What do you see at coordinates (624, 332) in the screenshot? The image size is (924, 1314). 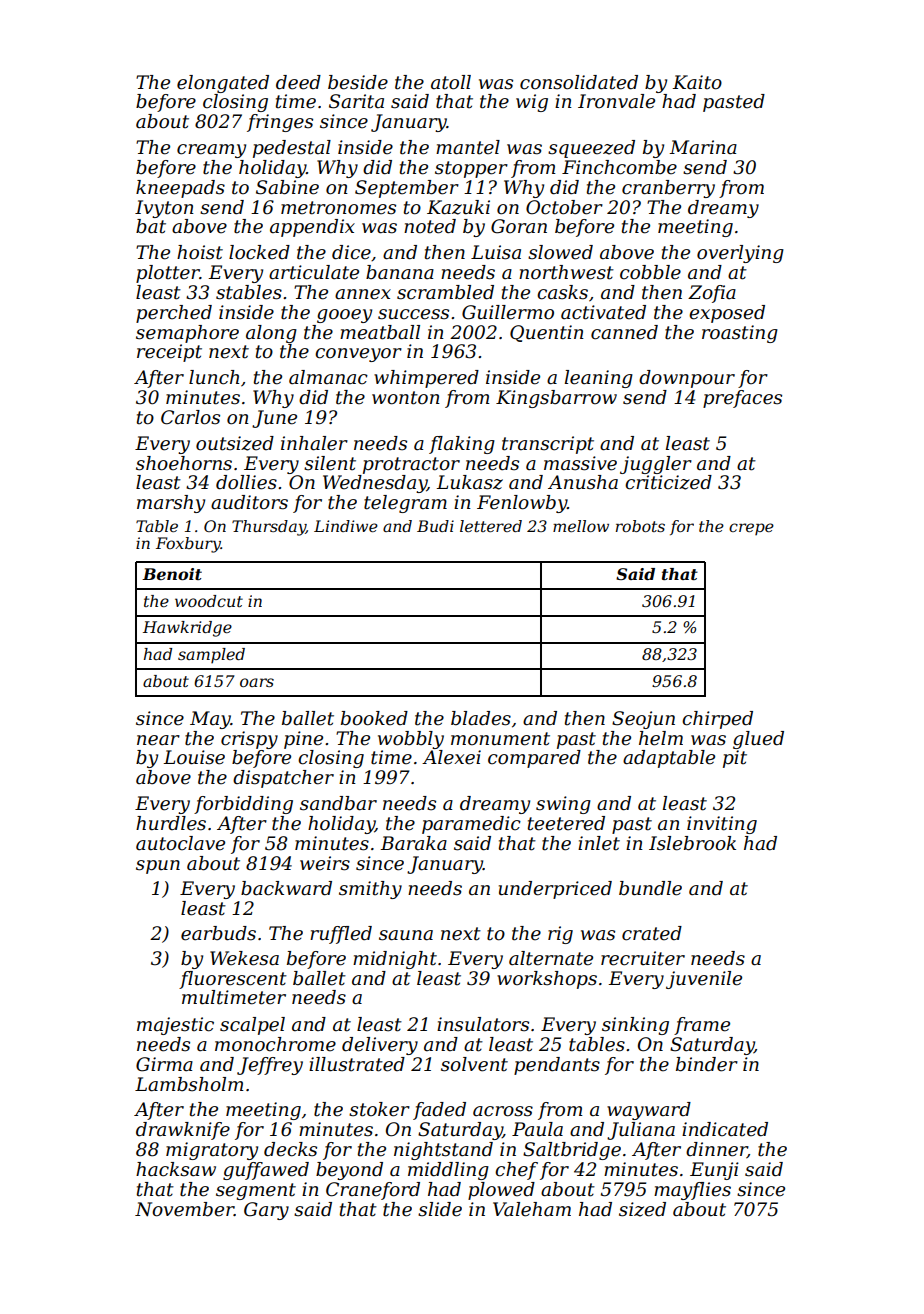 I see `canned` at bounding box center [624, 332].
